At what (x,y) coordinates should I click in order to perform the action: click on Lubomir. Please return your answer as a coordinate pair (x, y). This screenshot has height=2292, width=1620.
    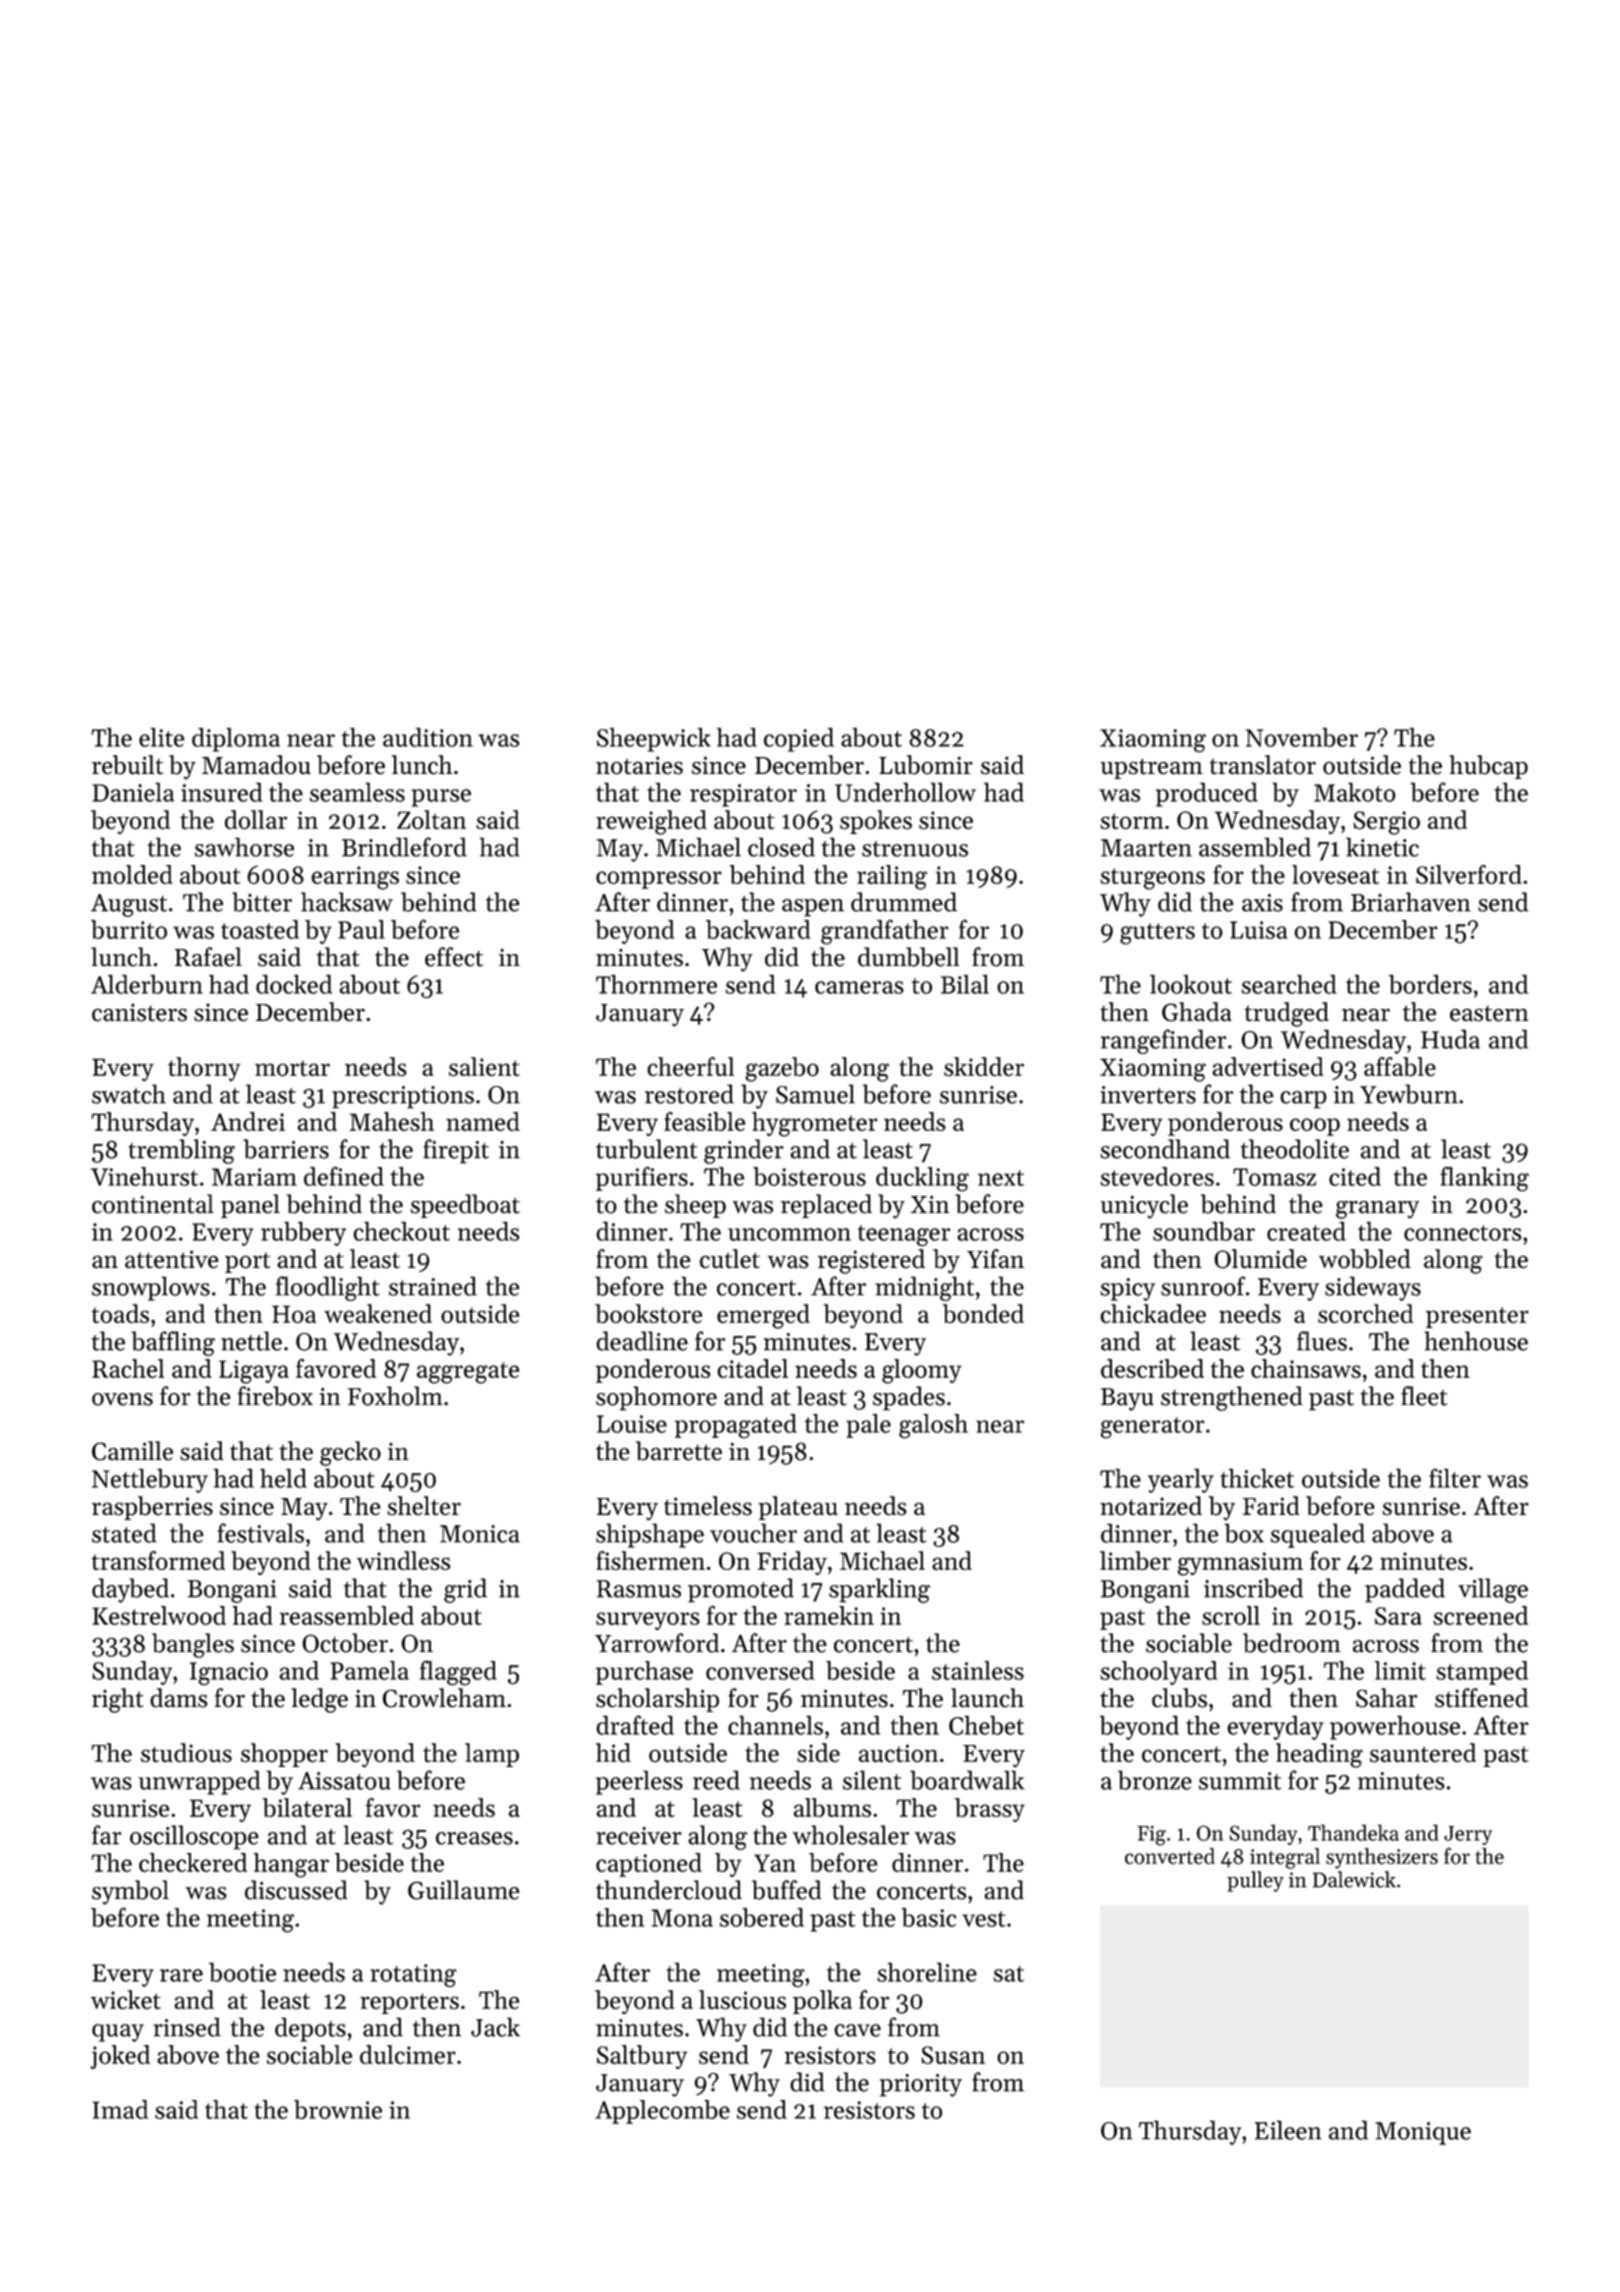
    Looking at the image, I should click on (926, 765).
